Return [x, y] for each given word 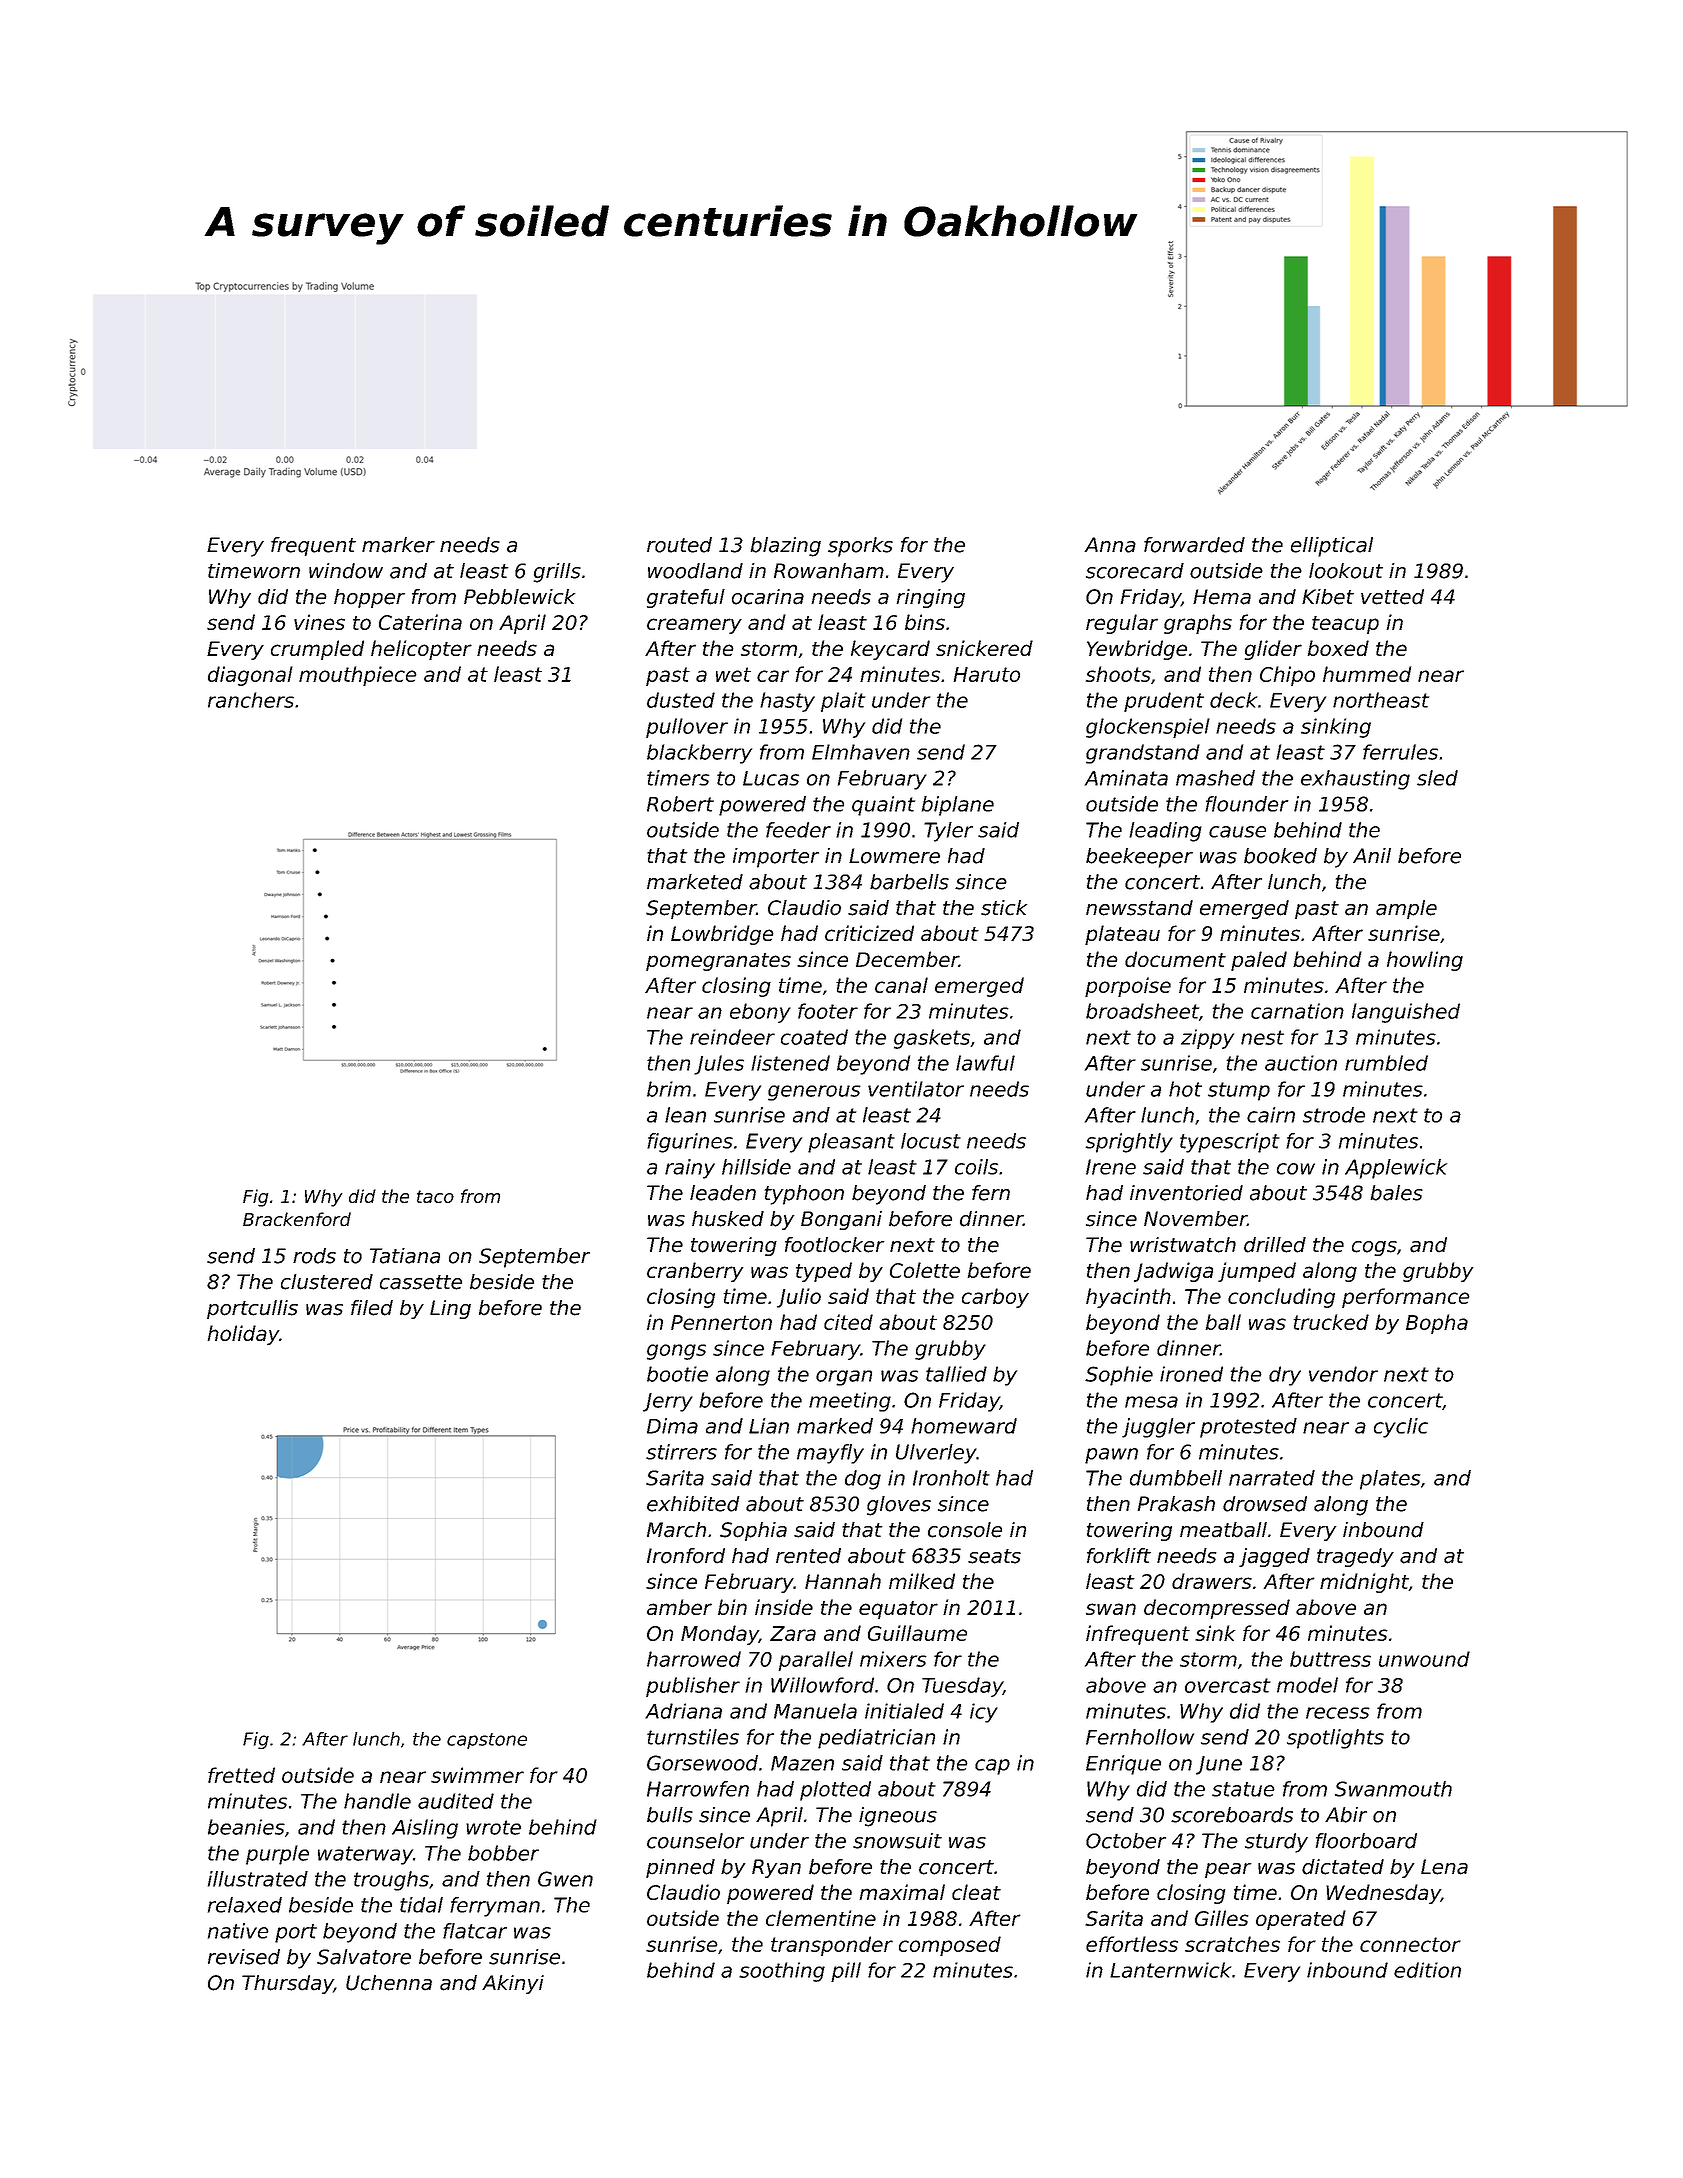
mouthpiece [357, 676]
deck [1233, 700]
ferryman [495, 1907]
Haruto [987, 674]
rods [314, 1256]
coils [976, 1167]
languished [1406, 1013]
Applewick [1396, 1169]
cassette [421, 1282]
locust [931, 1141]
